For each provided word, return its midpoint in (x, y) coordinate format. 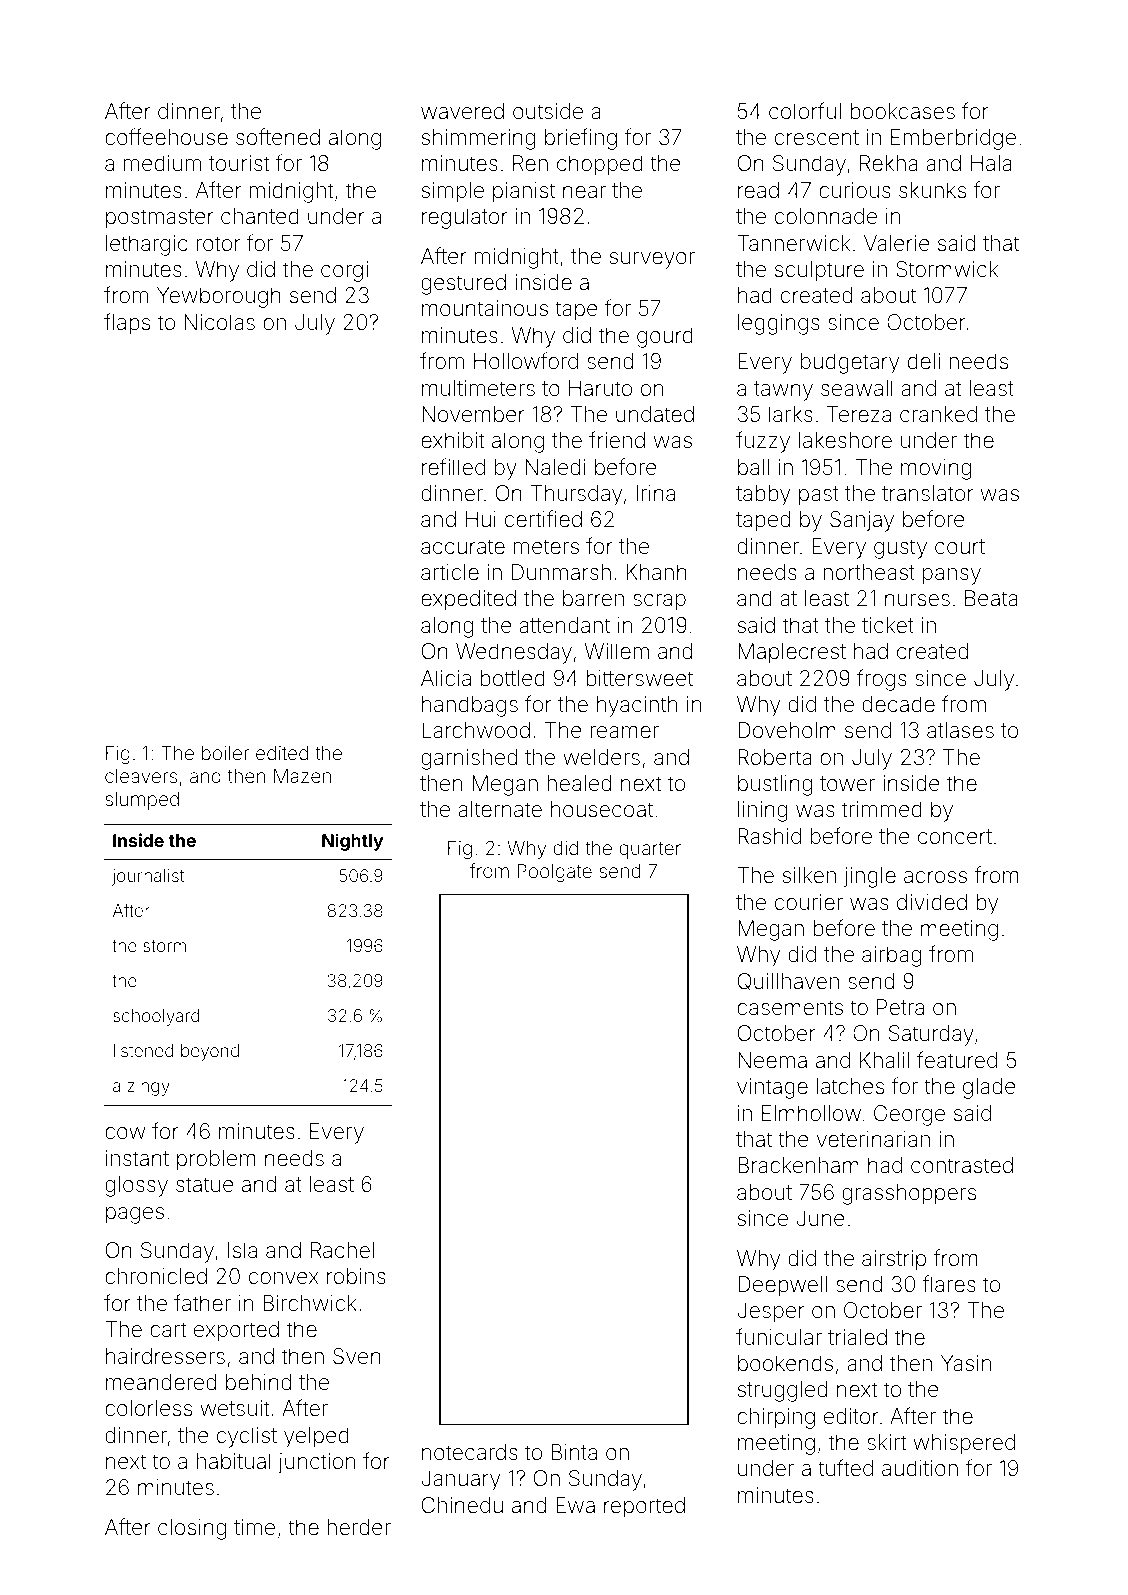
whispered (964, 1444)
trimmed (882, 809)
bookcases (902, 111)
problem (216, 1160)
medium (162, 163)
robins (356, 1276)
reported (644, 1507)
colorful (805, 110)
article (450, 572)
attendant (564, 625)
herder (359, 1527)
